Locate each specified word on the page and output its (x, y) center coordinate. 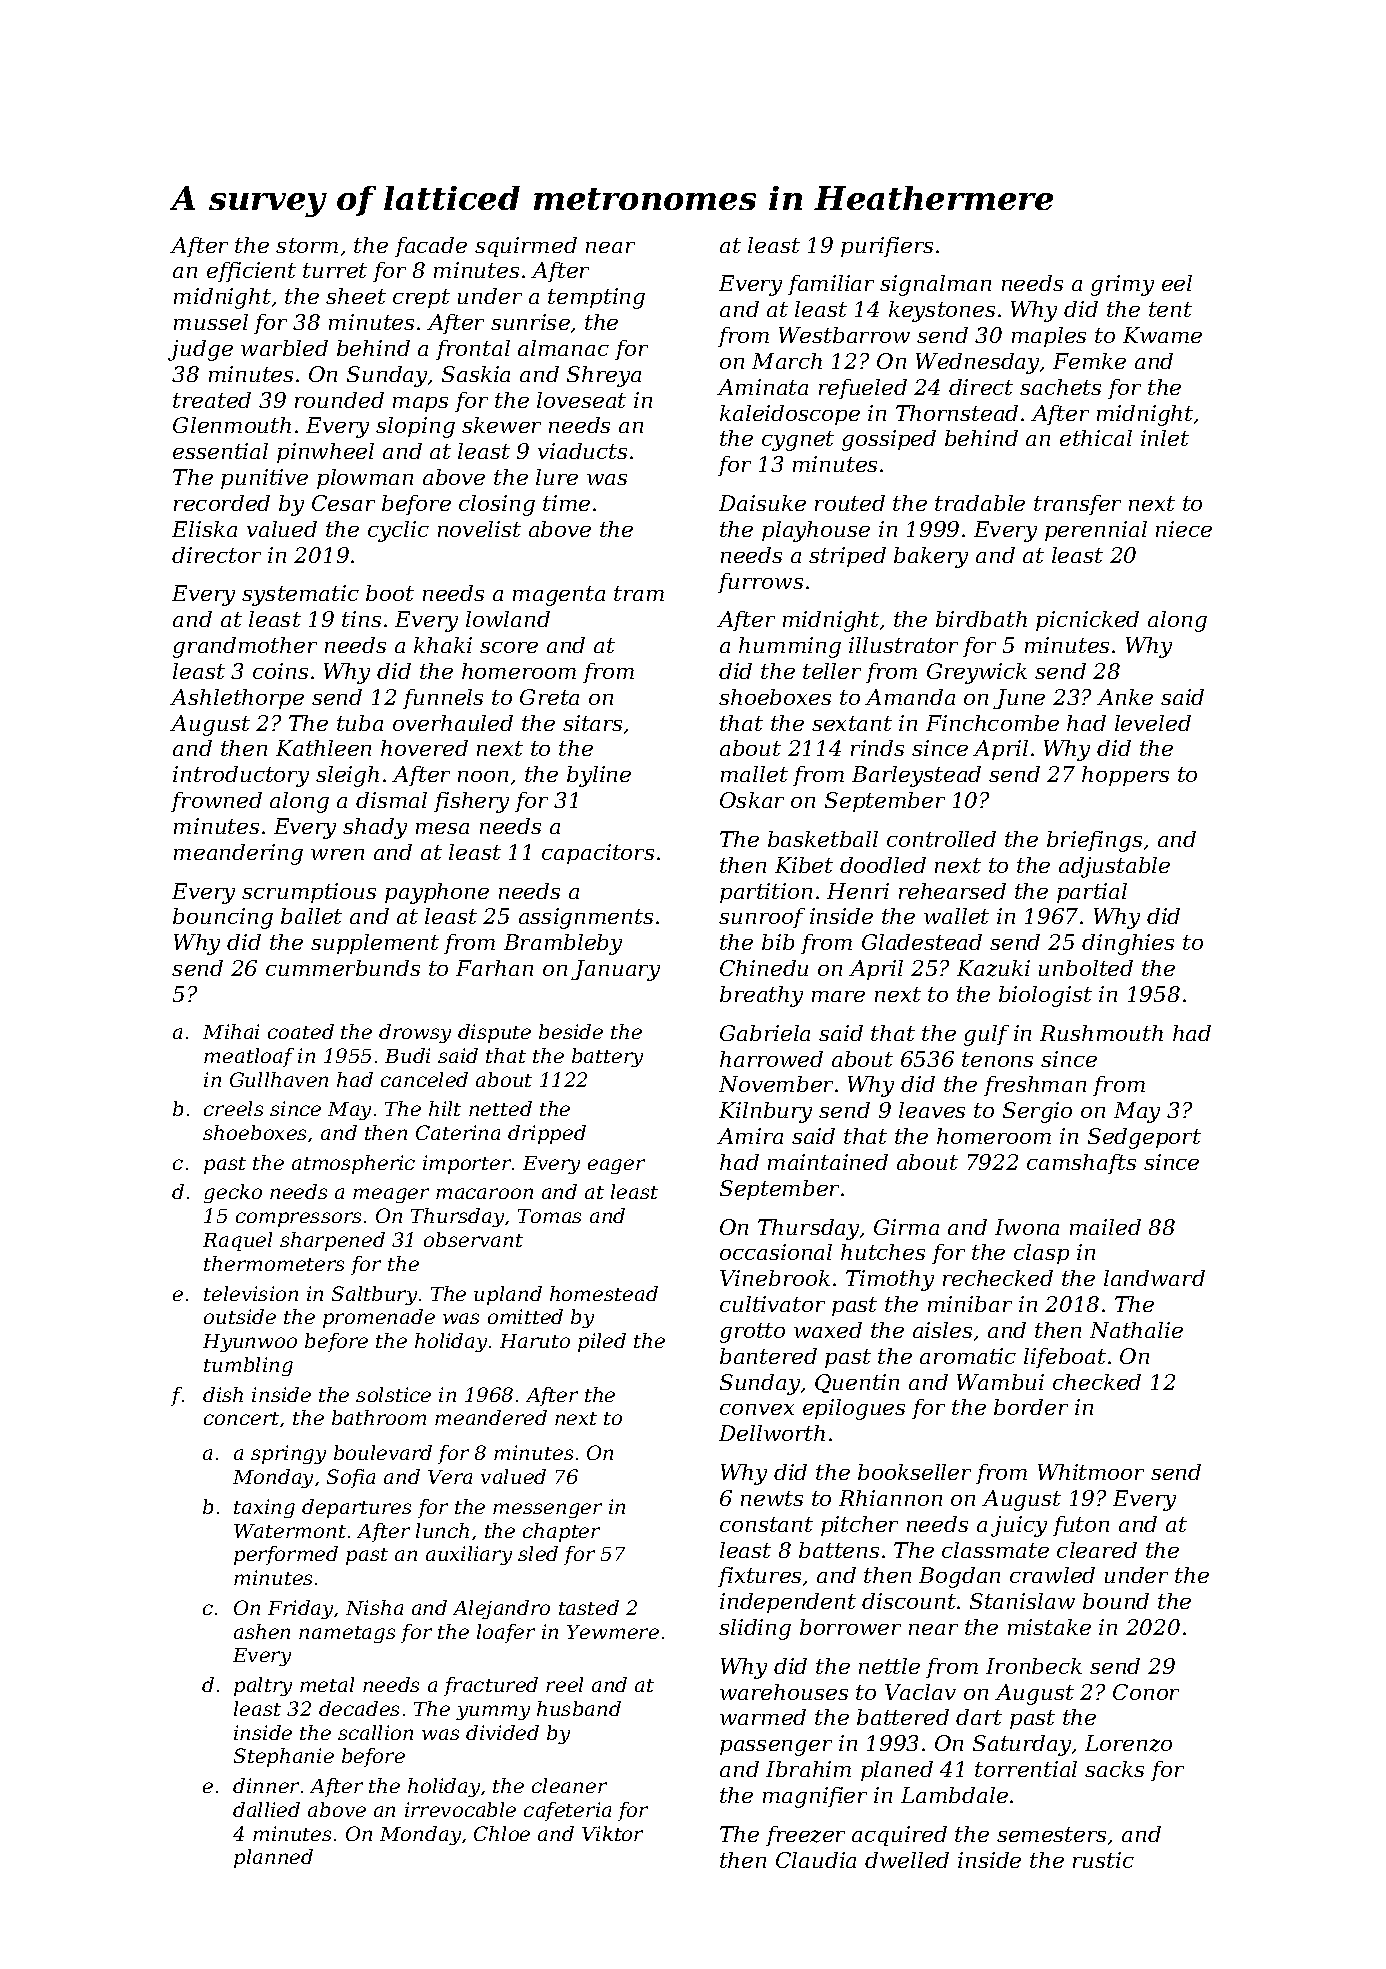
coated (301, 1031)
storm (307, 245)
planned (273, 1858)
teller (832, 671)
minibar (970, 1304)
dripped (547, 1134)
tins (361, 619)
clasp (1041, 1254)
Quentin (857, 1383)
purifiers (887, 247)
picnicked (1087, 621)
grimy (1122, 285)
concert (241, 1418)
